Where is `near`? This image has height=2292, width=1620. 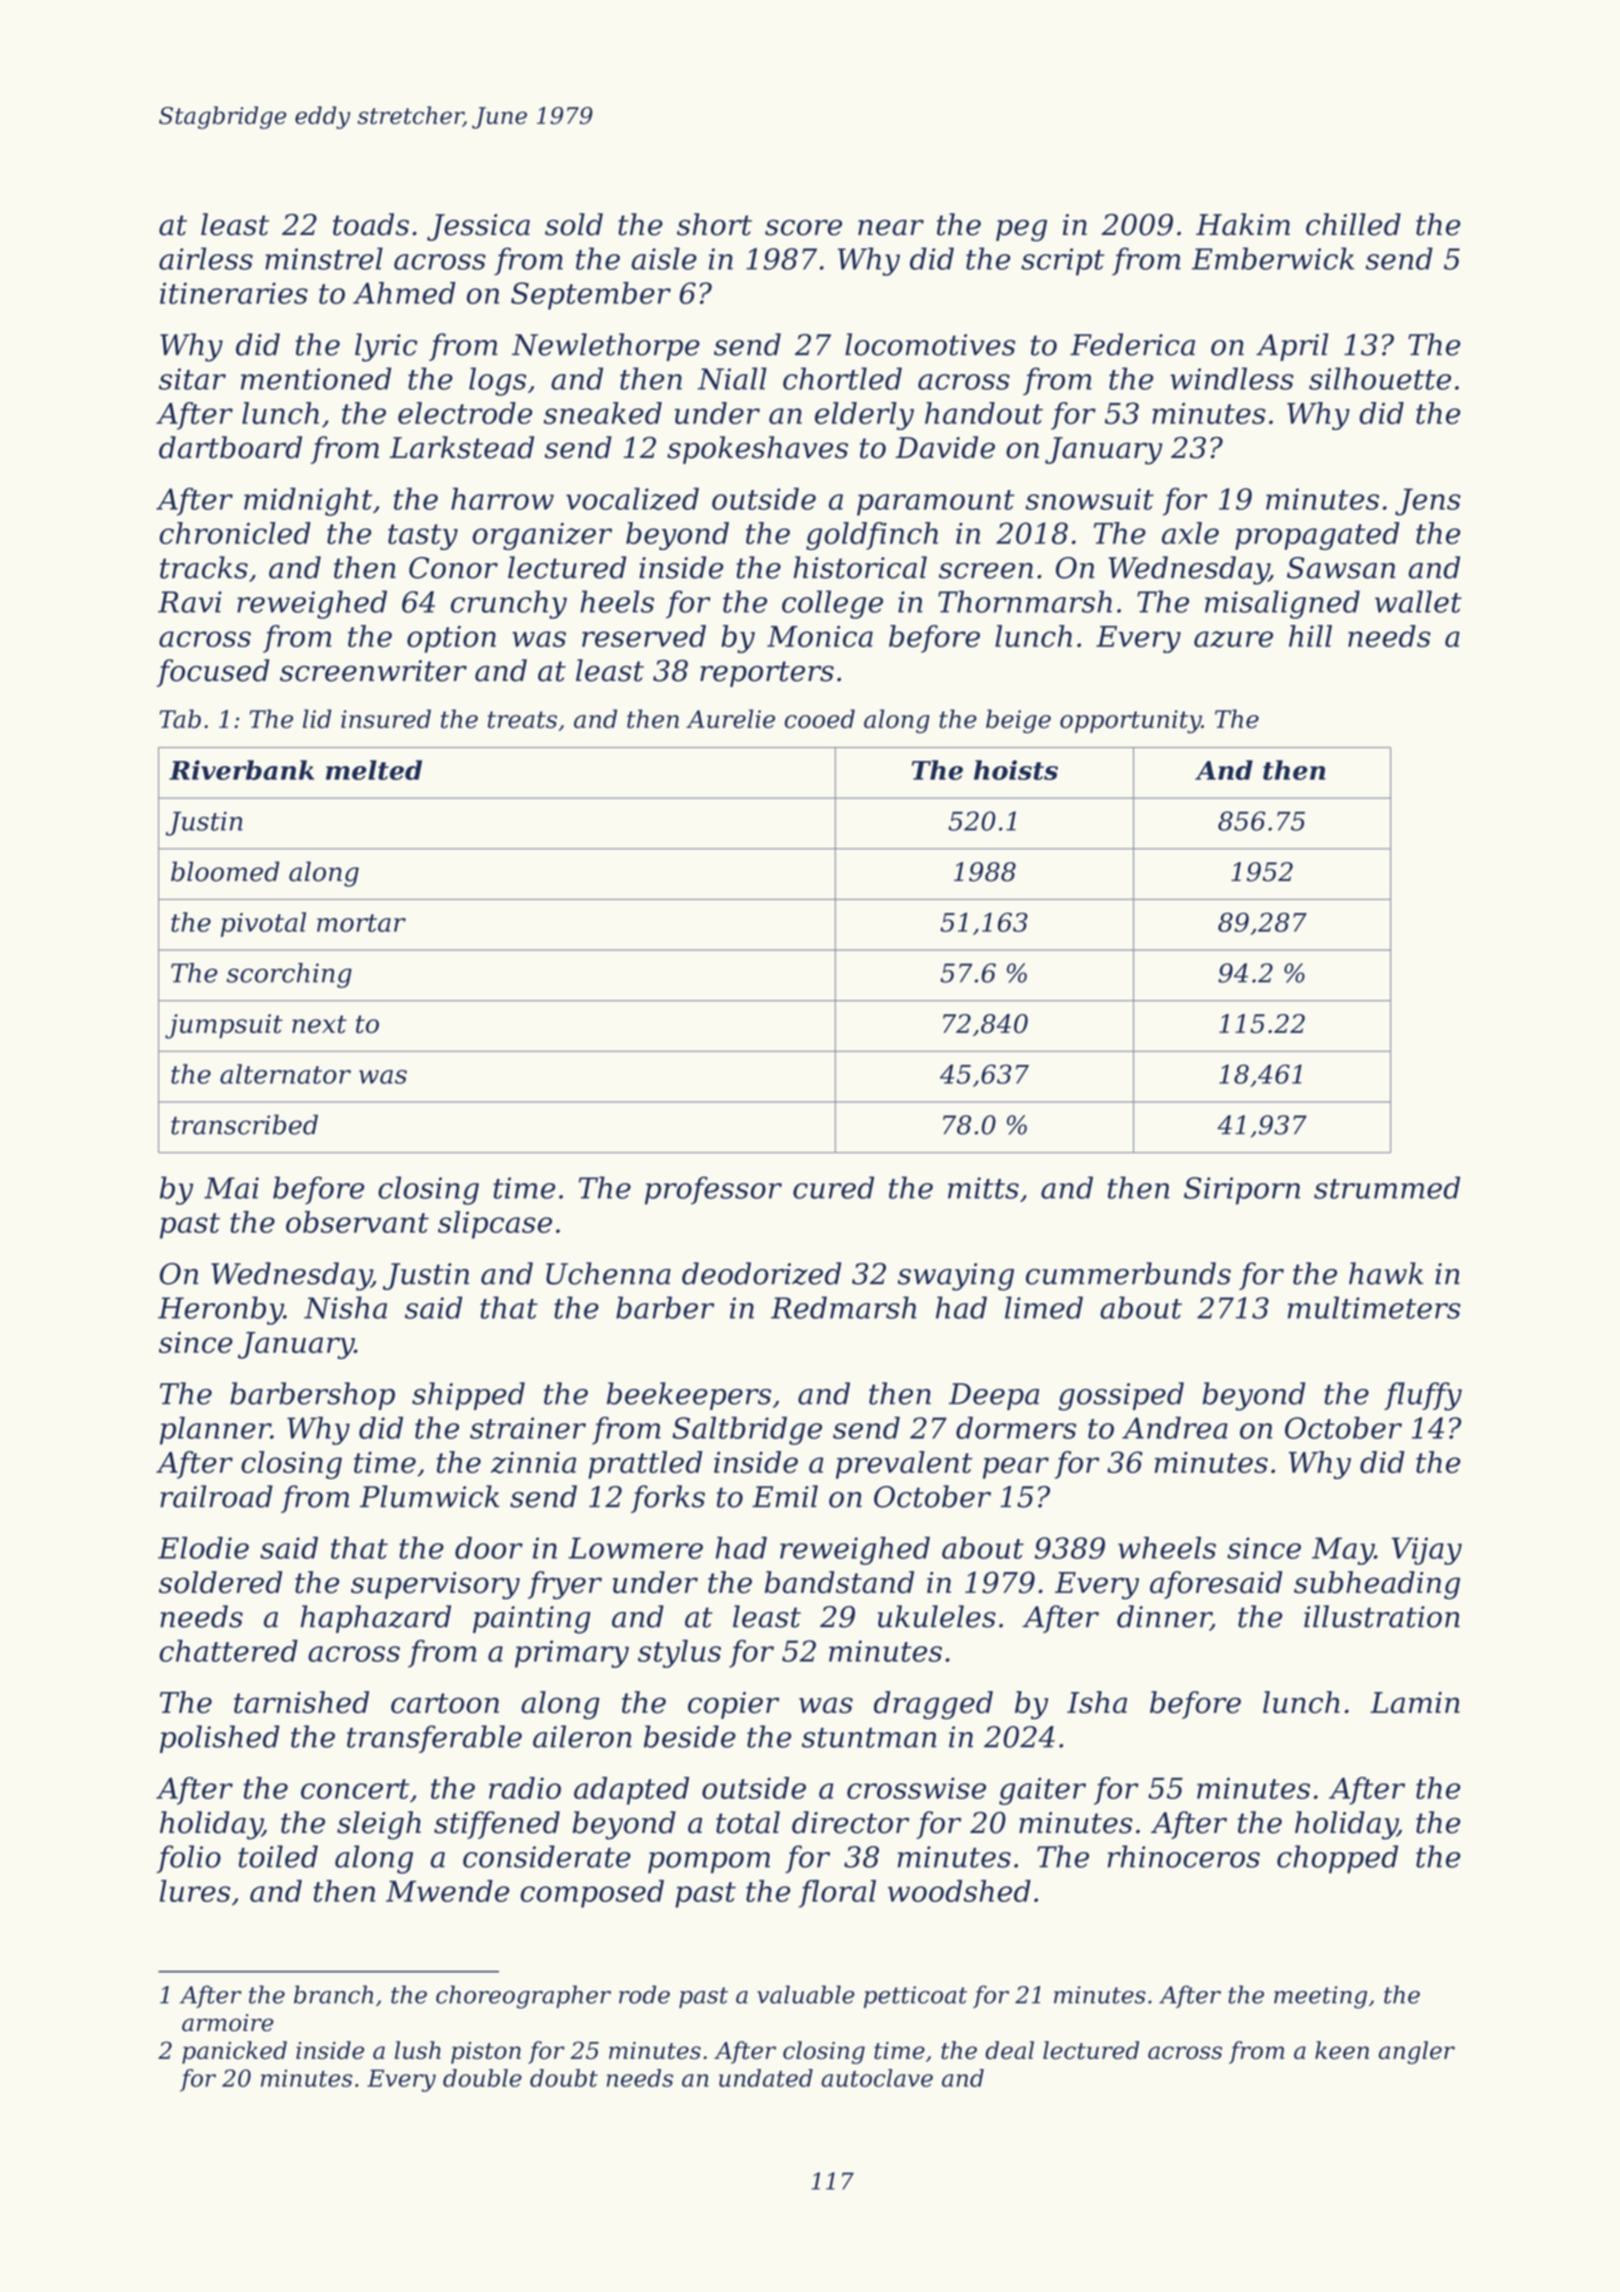 near is located at coordinates (891, 227).
